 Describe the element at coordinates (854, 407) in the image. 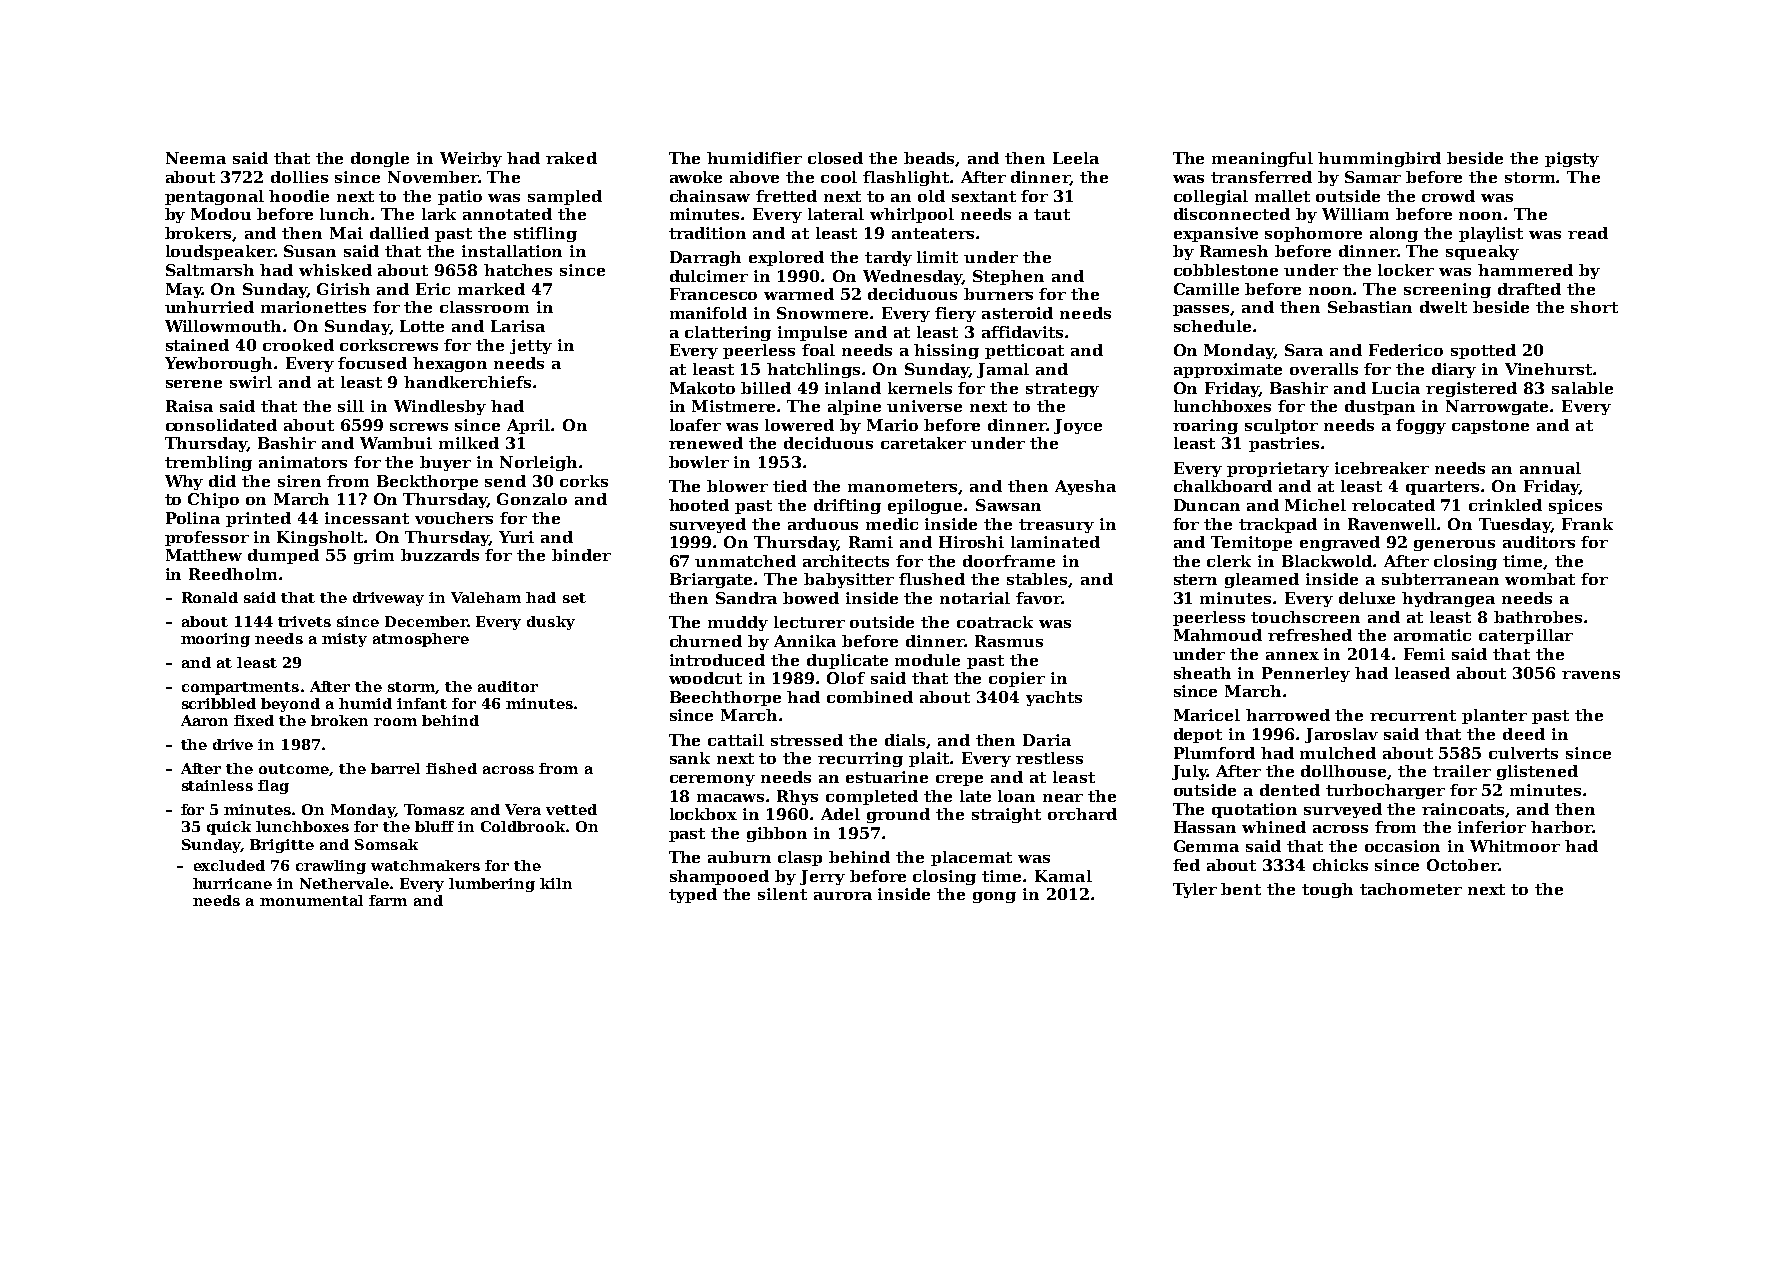

I see `alpine` at that location.
